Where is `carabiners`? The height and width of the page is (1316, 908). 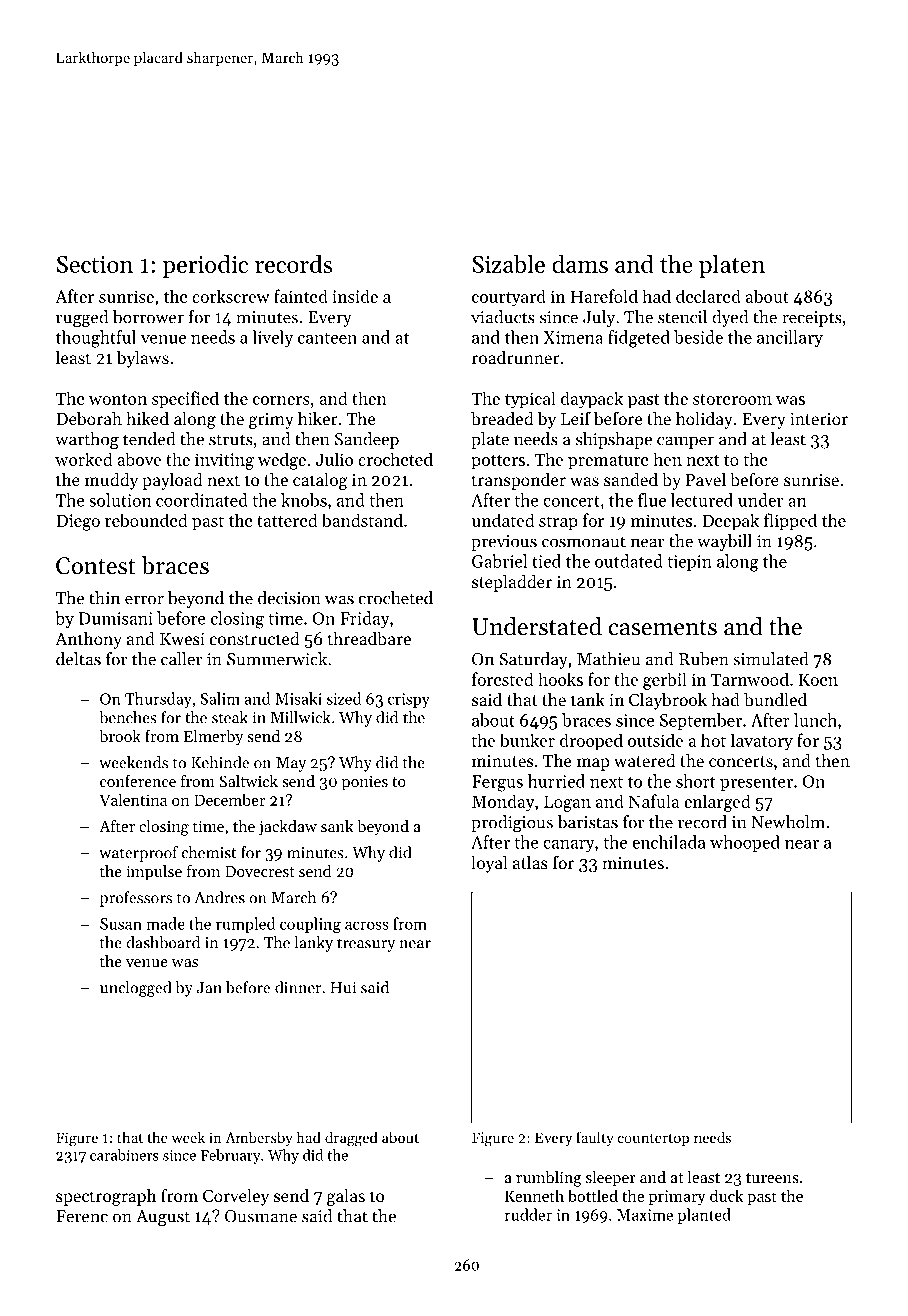 carabiners is located at coordinates (124, 1155).
